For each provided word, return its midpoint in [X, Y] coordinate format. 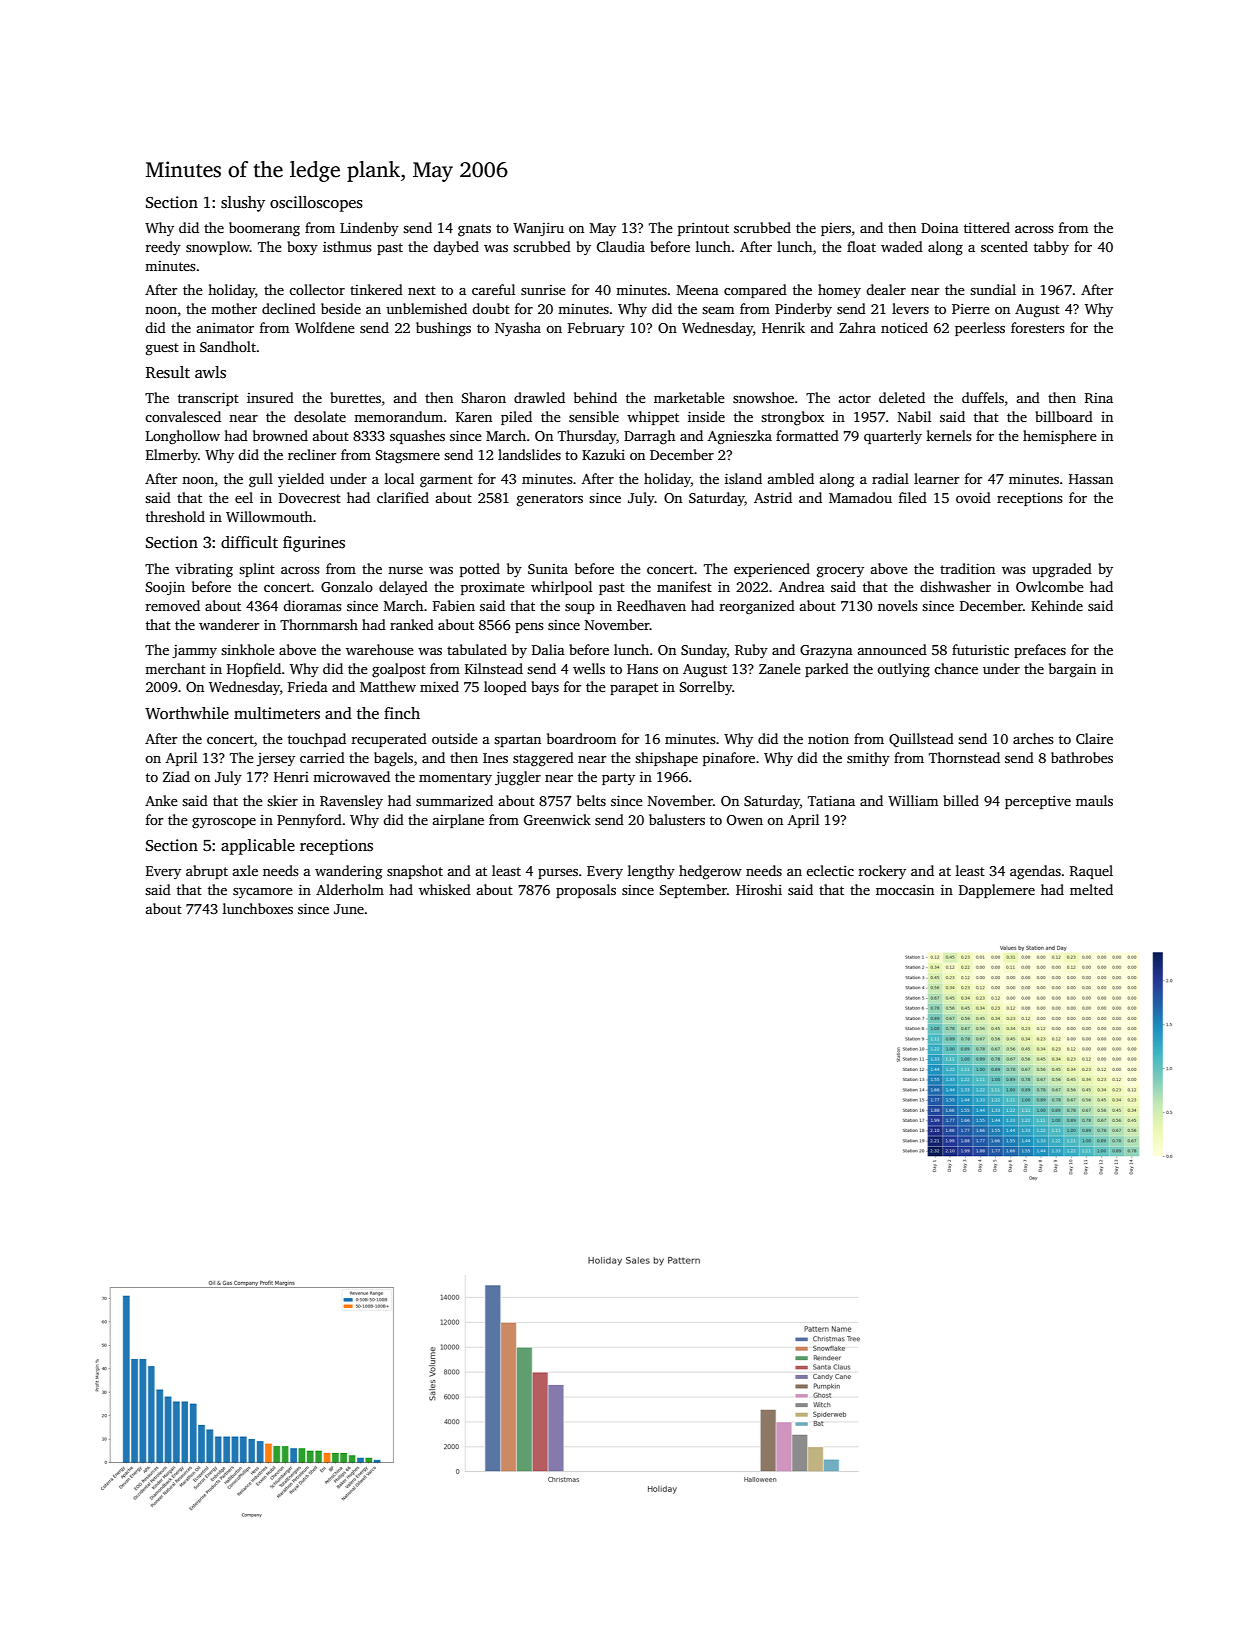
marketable [689, 397]
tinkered [376, 289]
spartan [517, 741]
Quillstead [921, 740]
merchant [175, 668]
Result [168, 372]
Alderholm [350, 889]
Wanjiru [538, 229]
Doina [940, 228]
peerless [980, 329]
